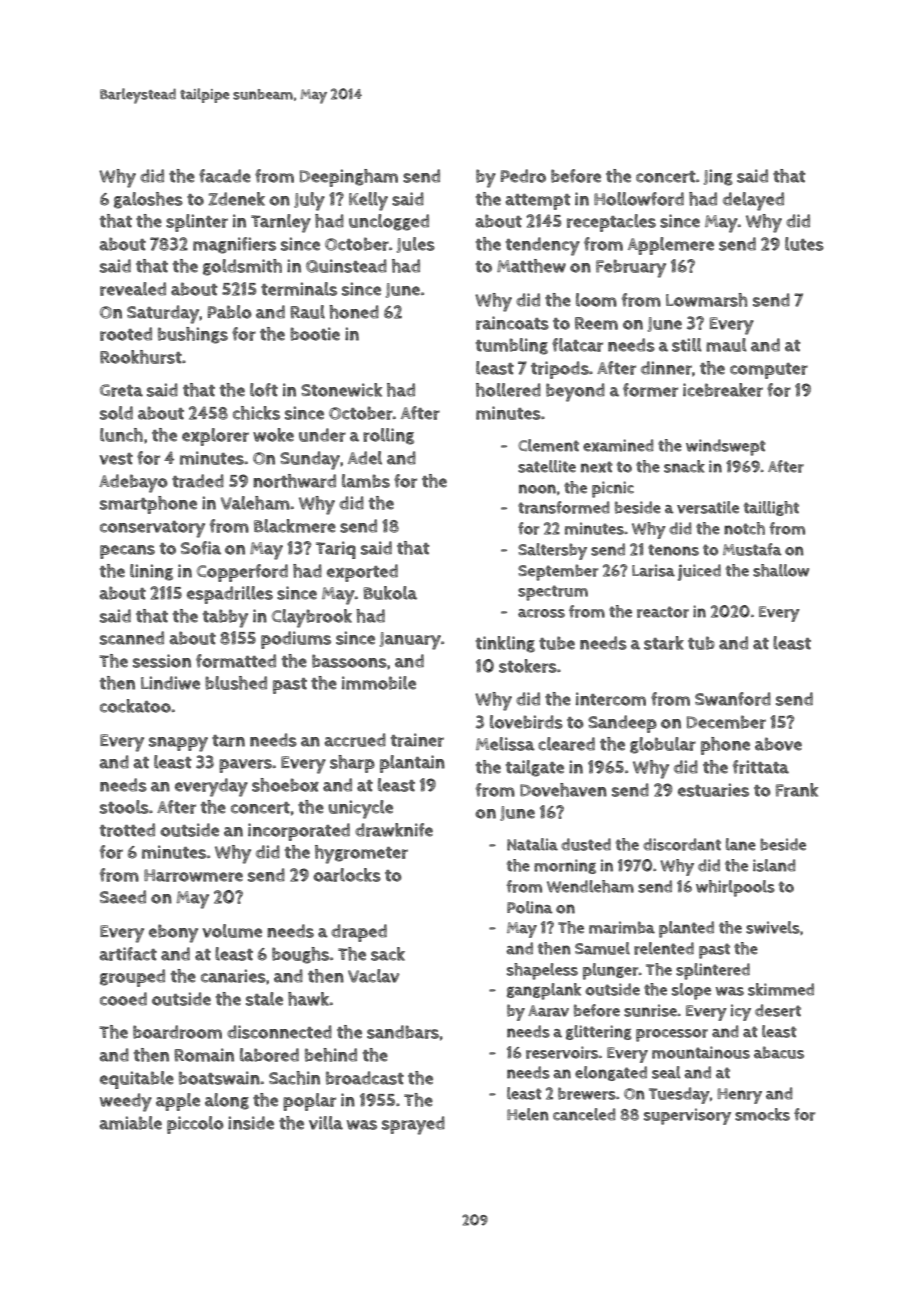 This screenshot has width=924, height=1311. I want to click on shallow, so click(781, 570).
